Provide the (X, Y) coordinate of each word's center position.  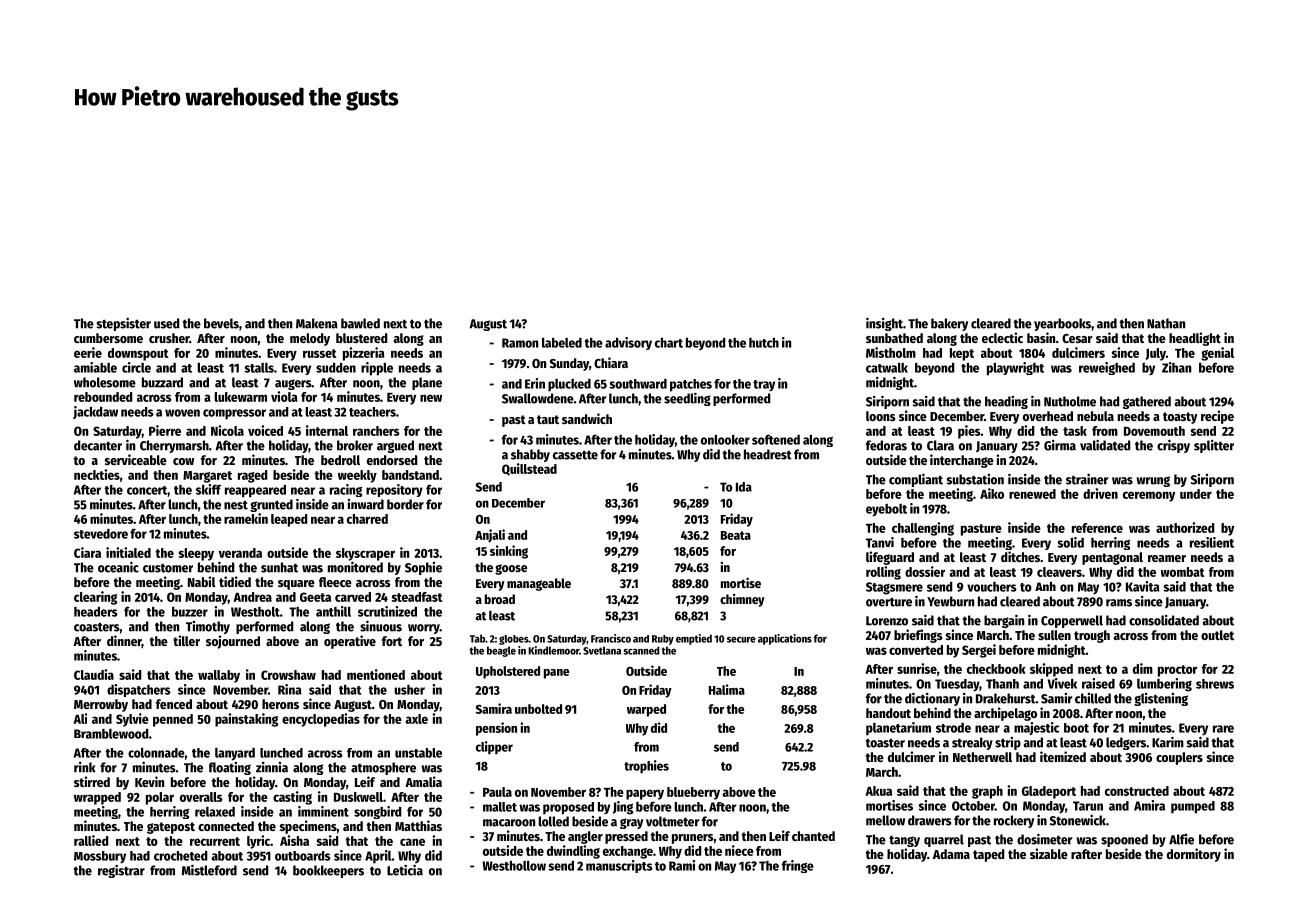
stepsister (123, 324)
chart (669, 342)
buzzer (190, 612)
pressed (626, 837)
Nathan (1166, 323)
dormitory (1194, 855)
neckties (97, 474)
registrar (121, 871)
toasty (1180, 418)
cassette (575, 455)
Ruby (663, 640)
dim (1143, 668)
